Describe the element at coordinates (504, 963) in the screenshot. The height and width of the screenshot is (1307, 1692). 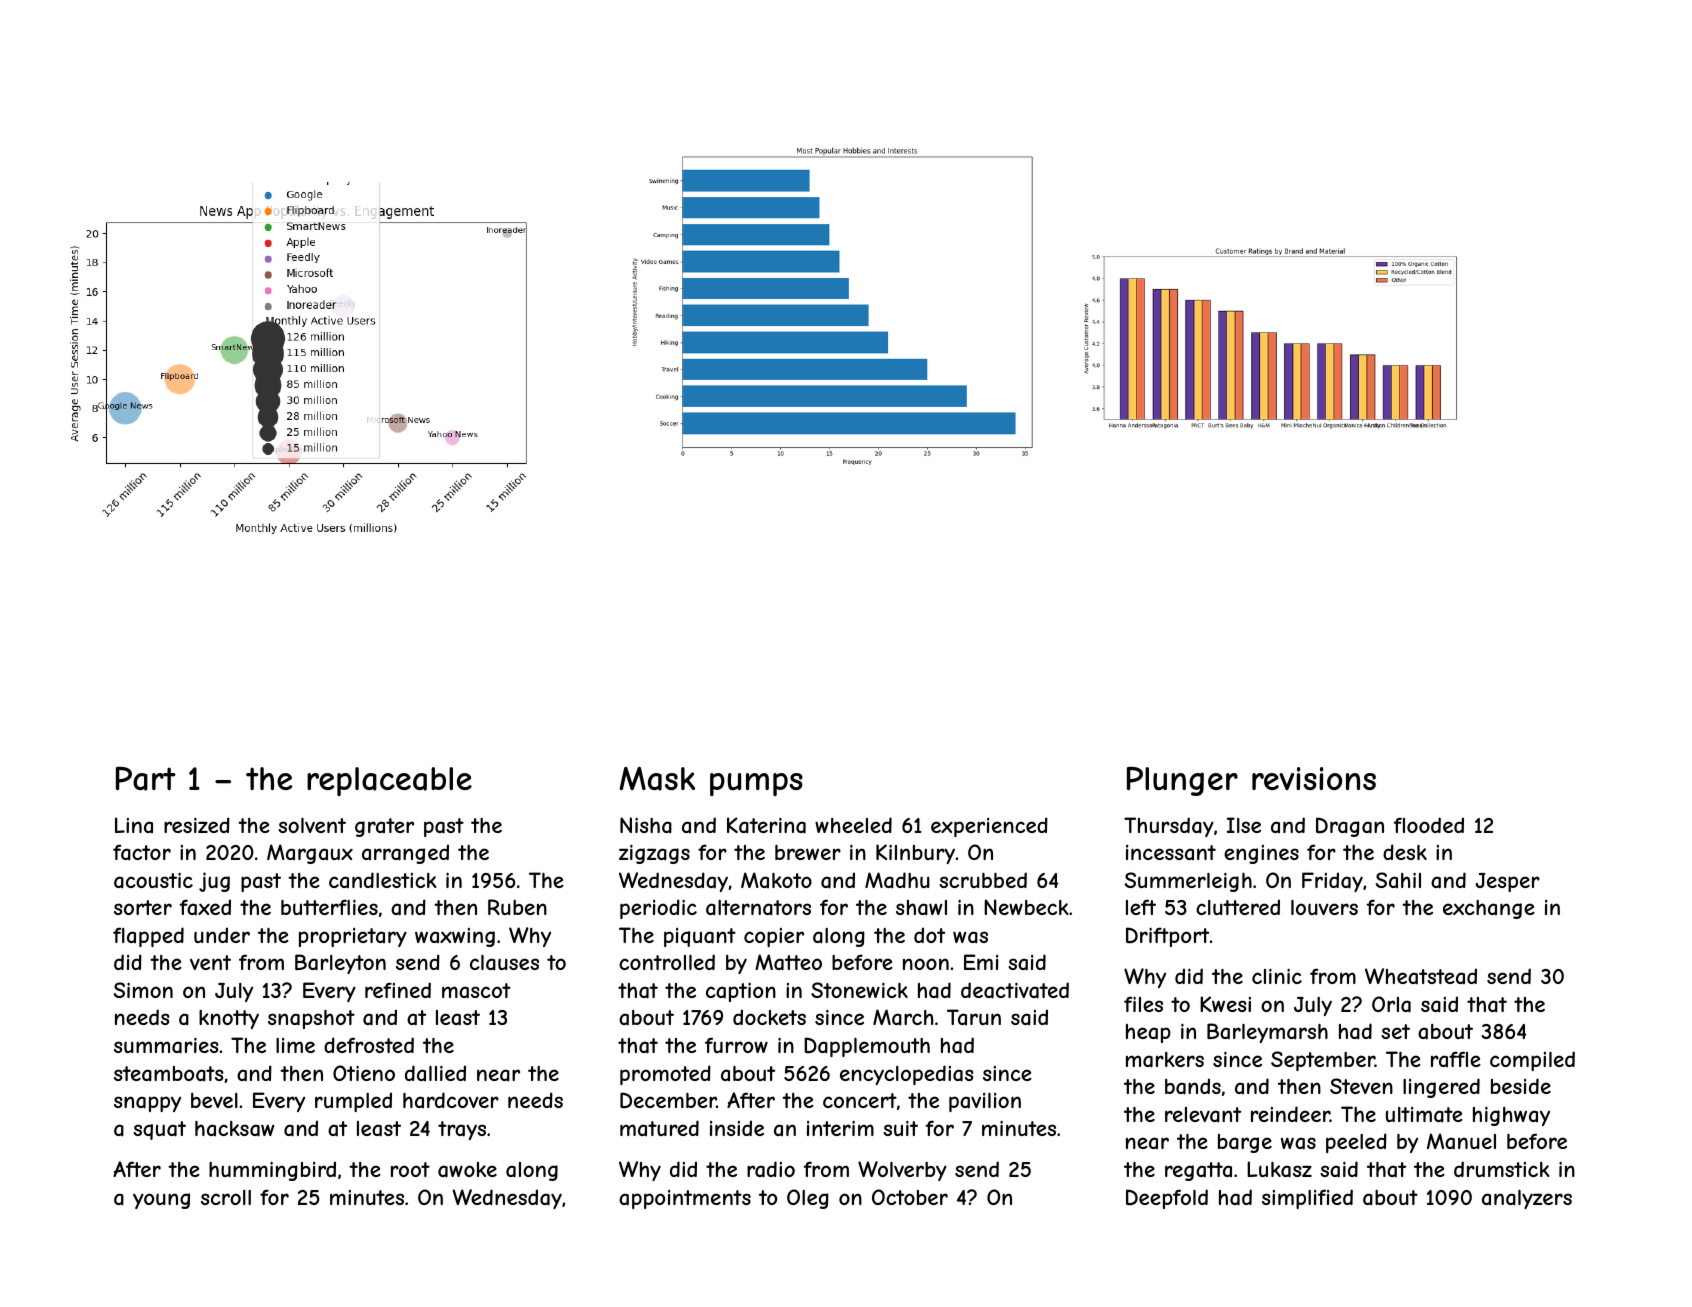
I see `clauses` at that location.
